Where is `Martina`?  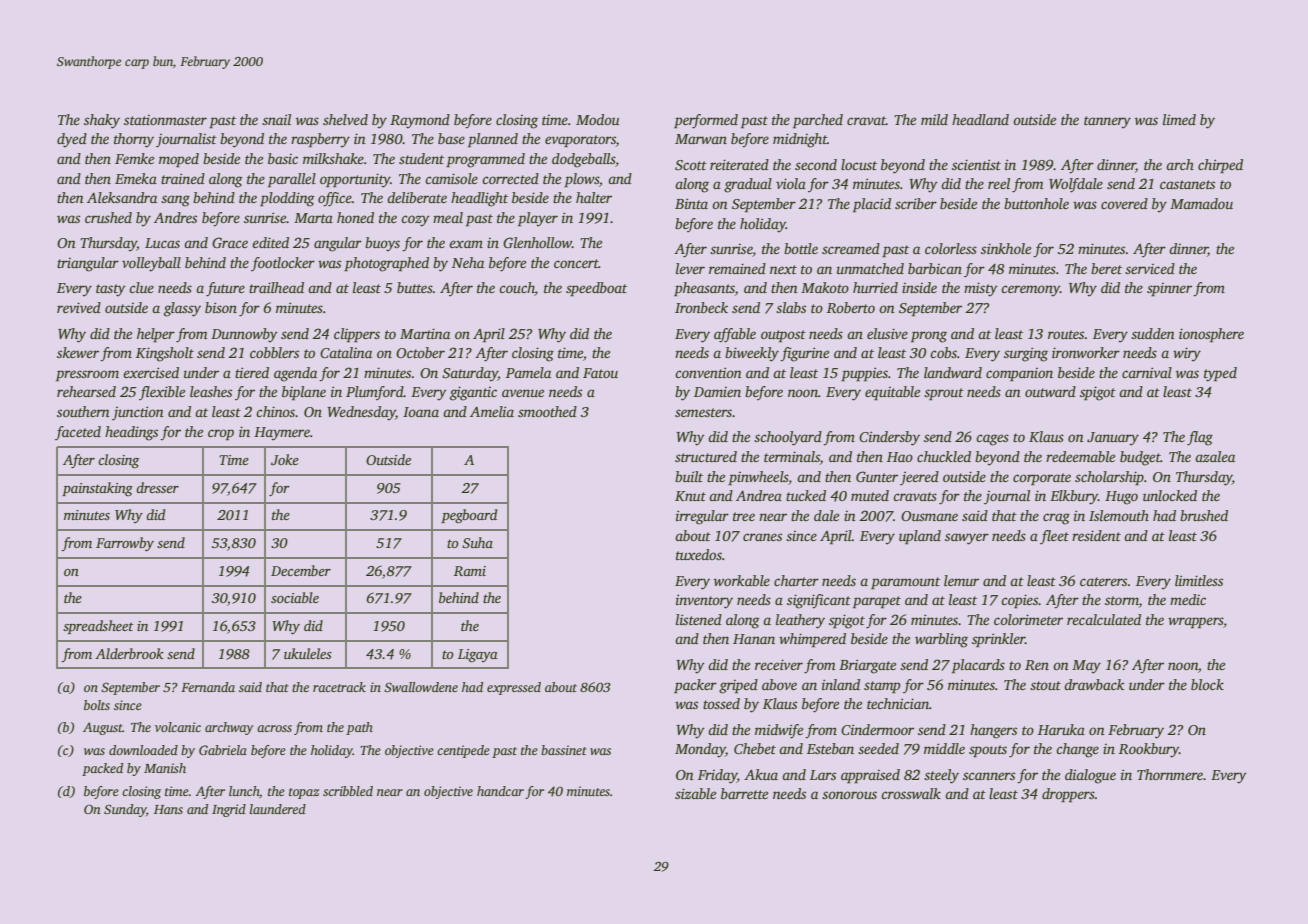 Martina is located at coordinates (425, 333).
